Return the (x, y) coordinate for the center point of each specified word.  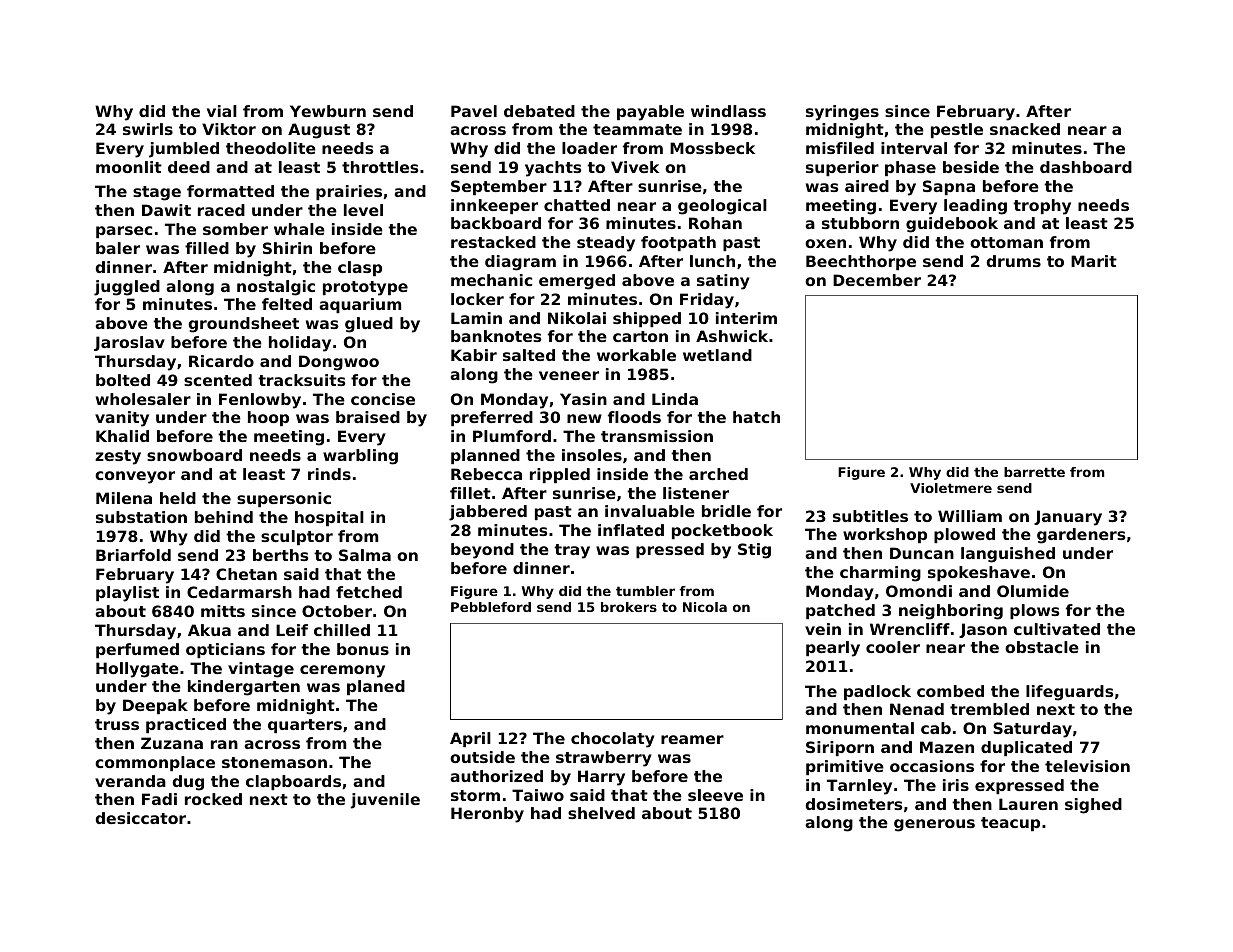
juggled (127, 288)
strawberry (604, 759)
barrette (1034, 472)
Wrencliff (910, 629)
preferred (492, 418)
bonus (363, 649)
